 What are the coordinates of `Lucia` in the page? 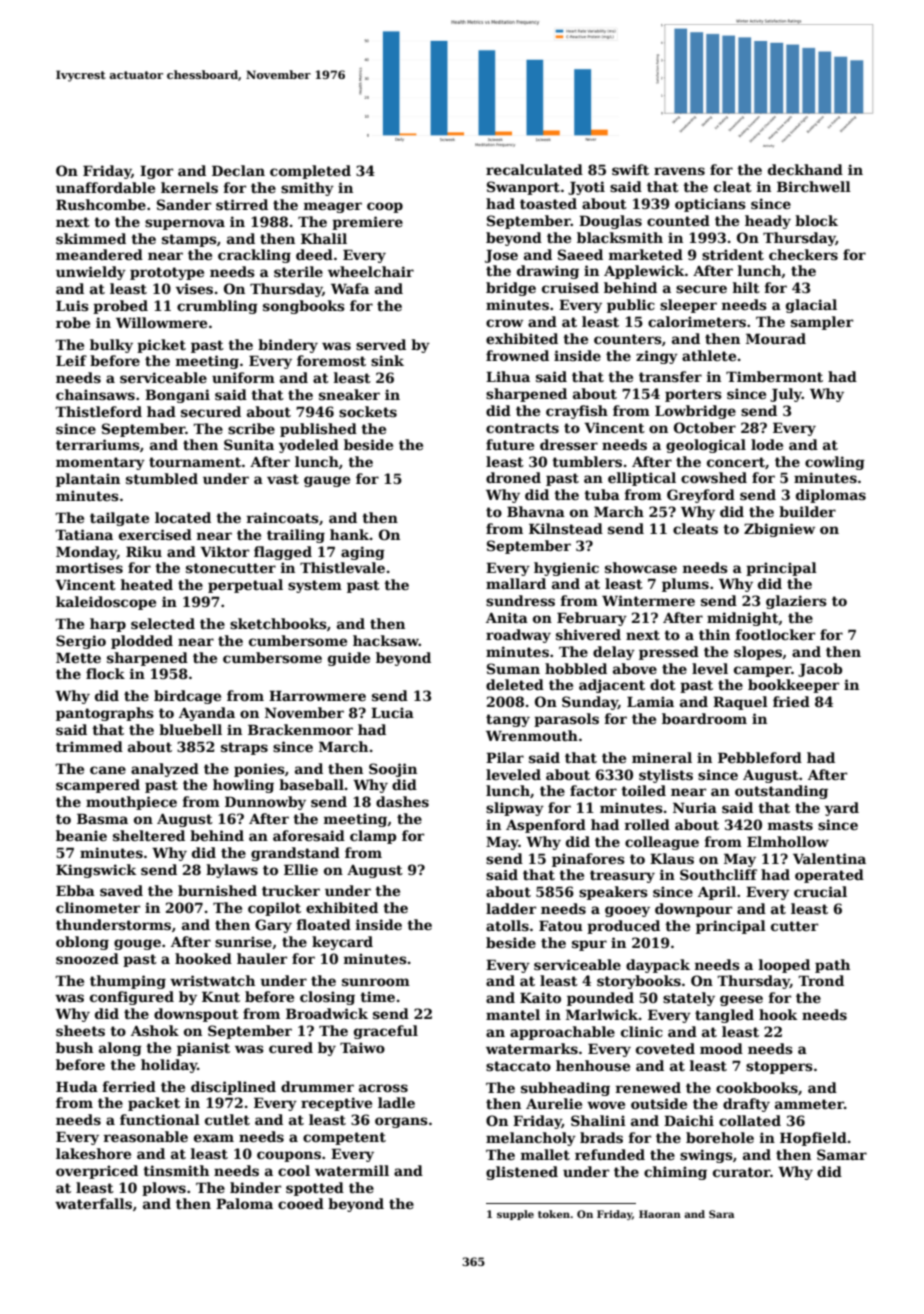 It's located at (392, 712).
